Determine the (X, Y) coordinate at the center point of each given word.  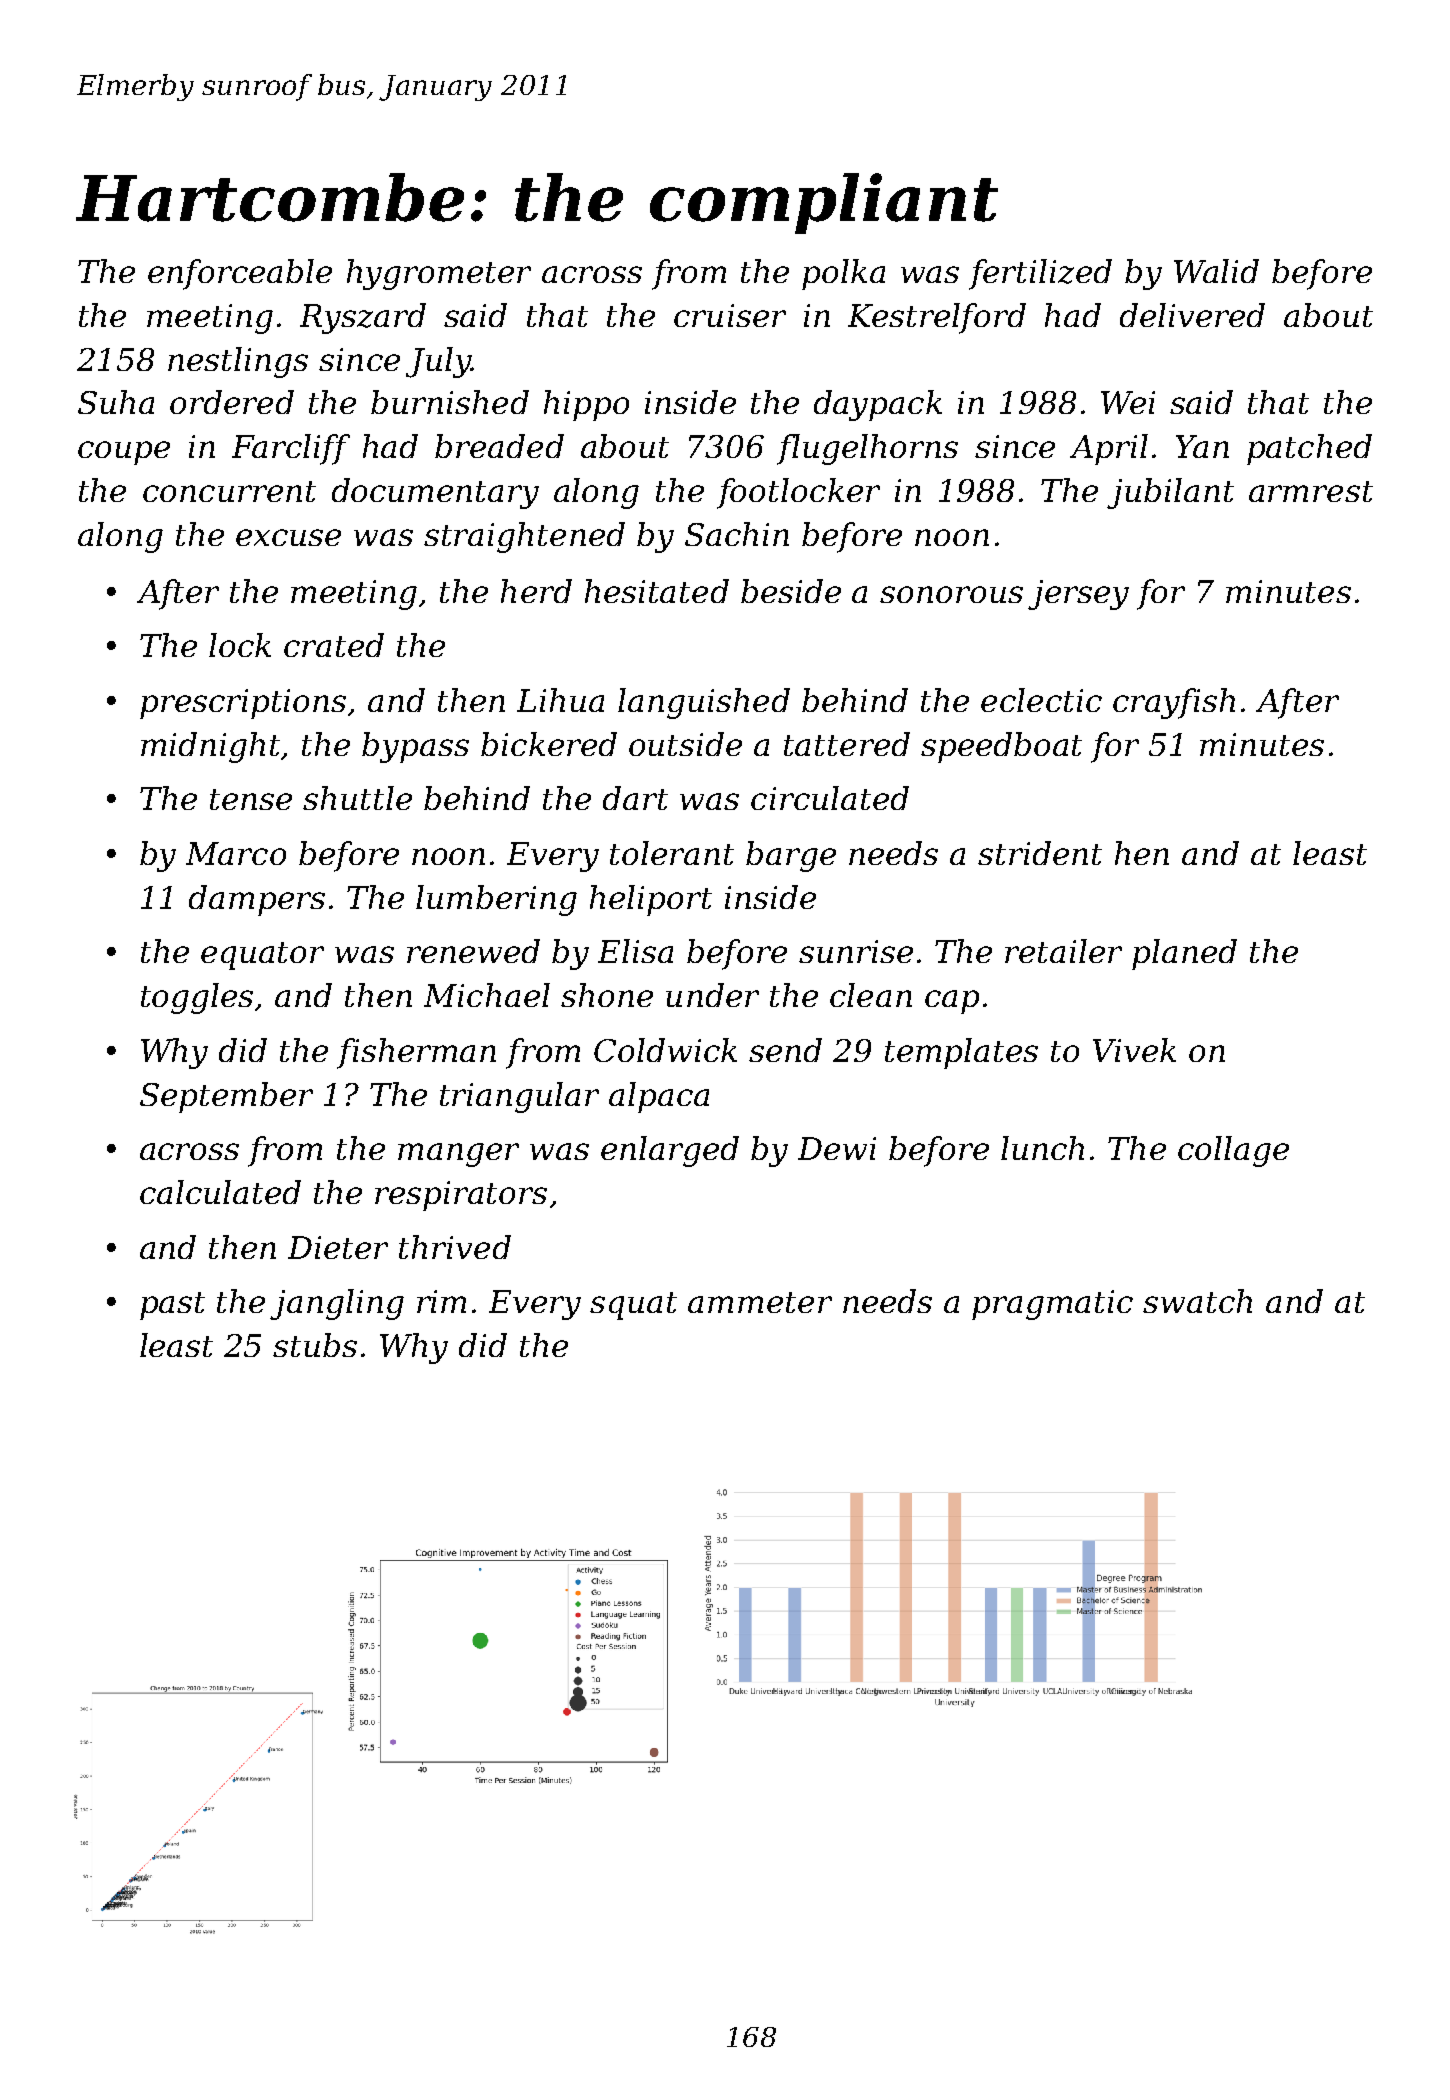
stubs (315, 1345)
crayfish (1174, 703)
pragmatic (1052, 1305)
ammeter (760, 1302)
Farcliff (291, 449)
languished (704, 703)
